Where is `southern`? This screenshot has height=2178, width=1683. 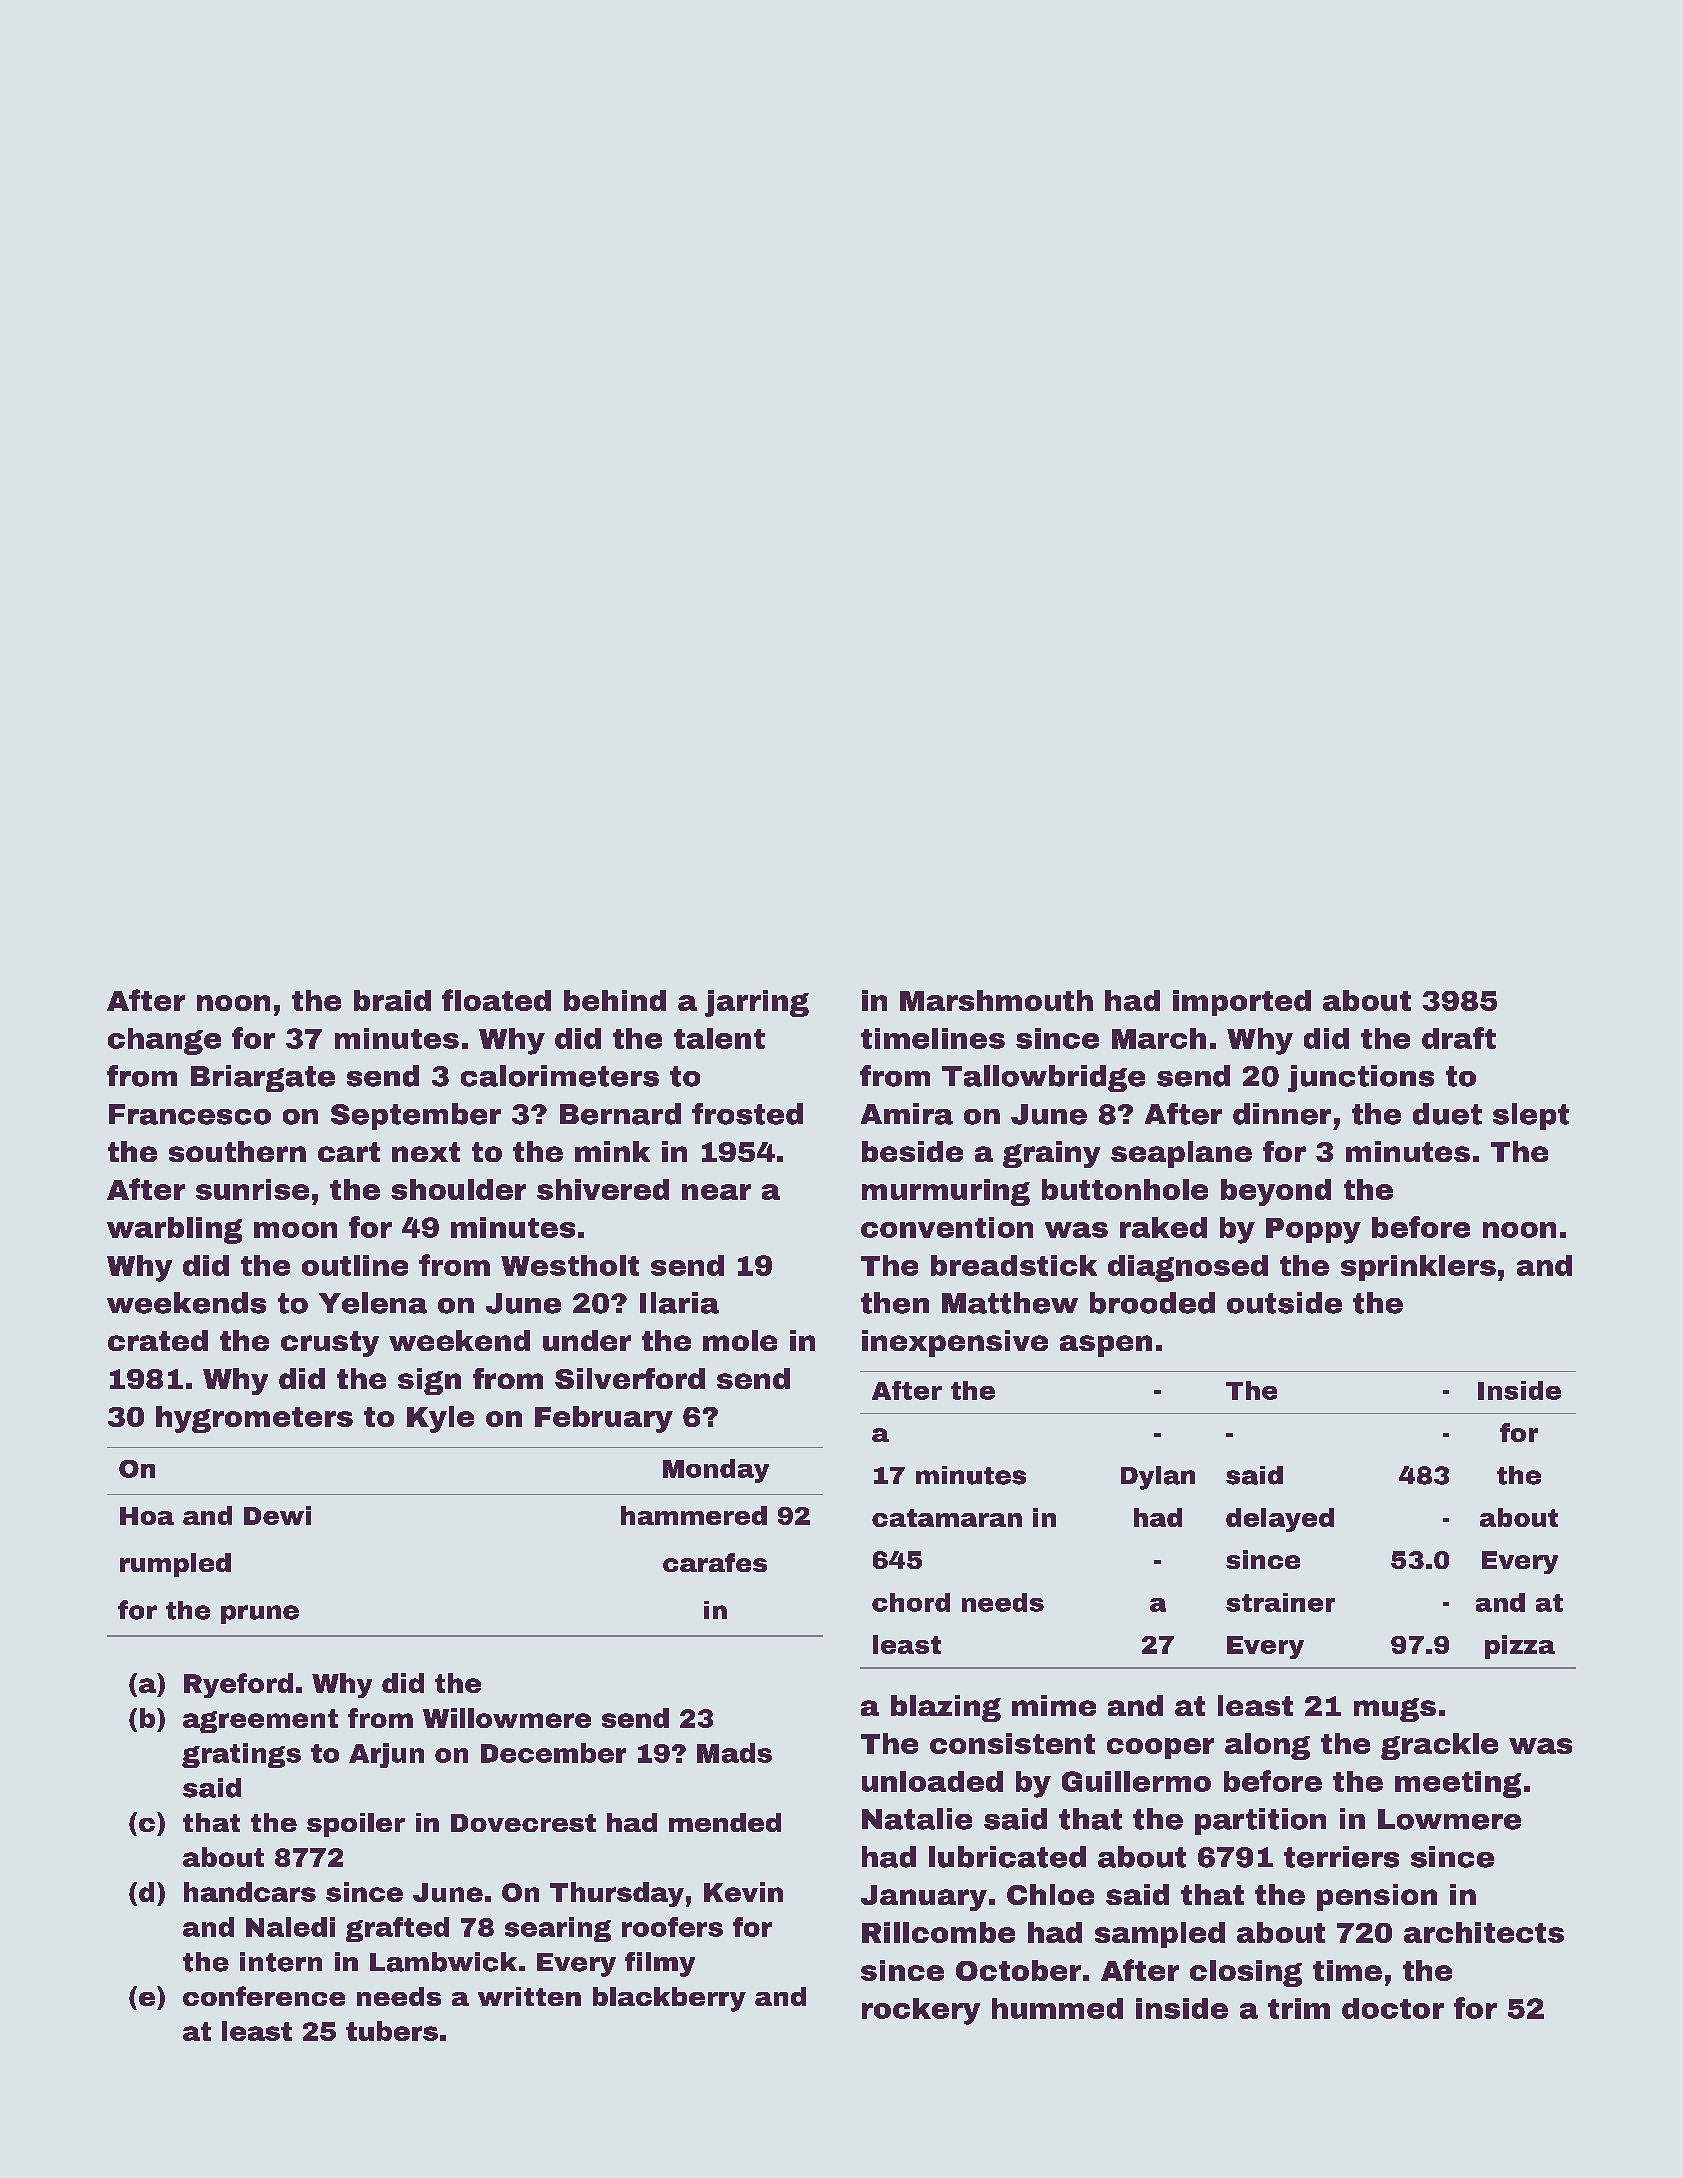 southern is located at coordinates (237, 1151).
